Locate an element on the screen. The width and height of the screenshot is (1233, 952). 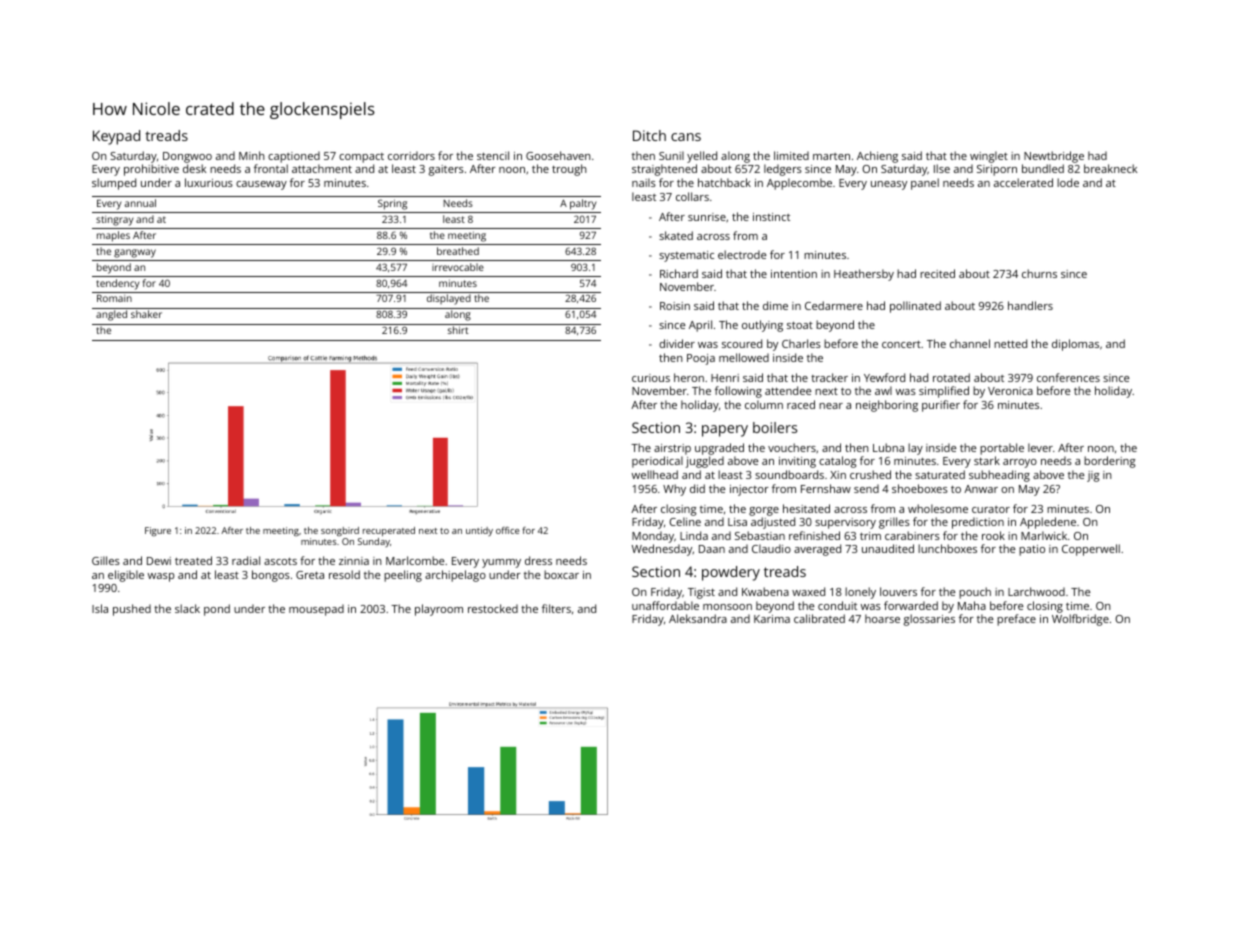
radial is located at coordinates (246, 560).
